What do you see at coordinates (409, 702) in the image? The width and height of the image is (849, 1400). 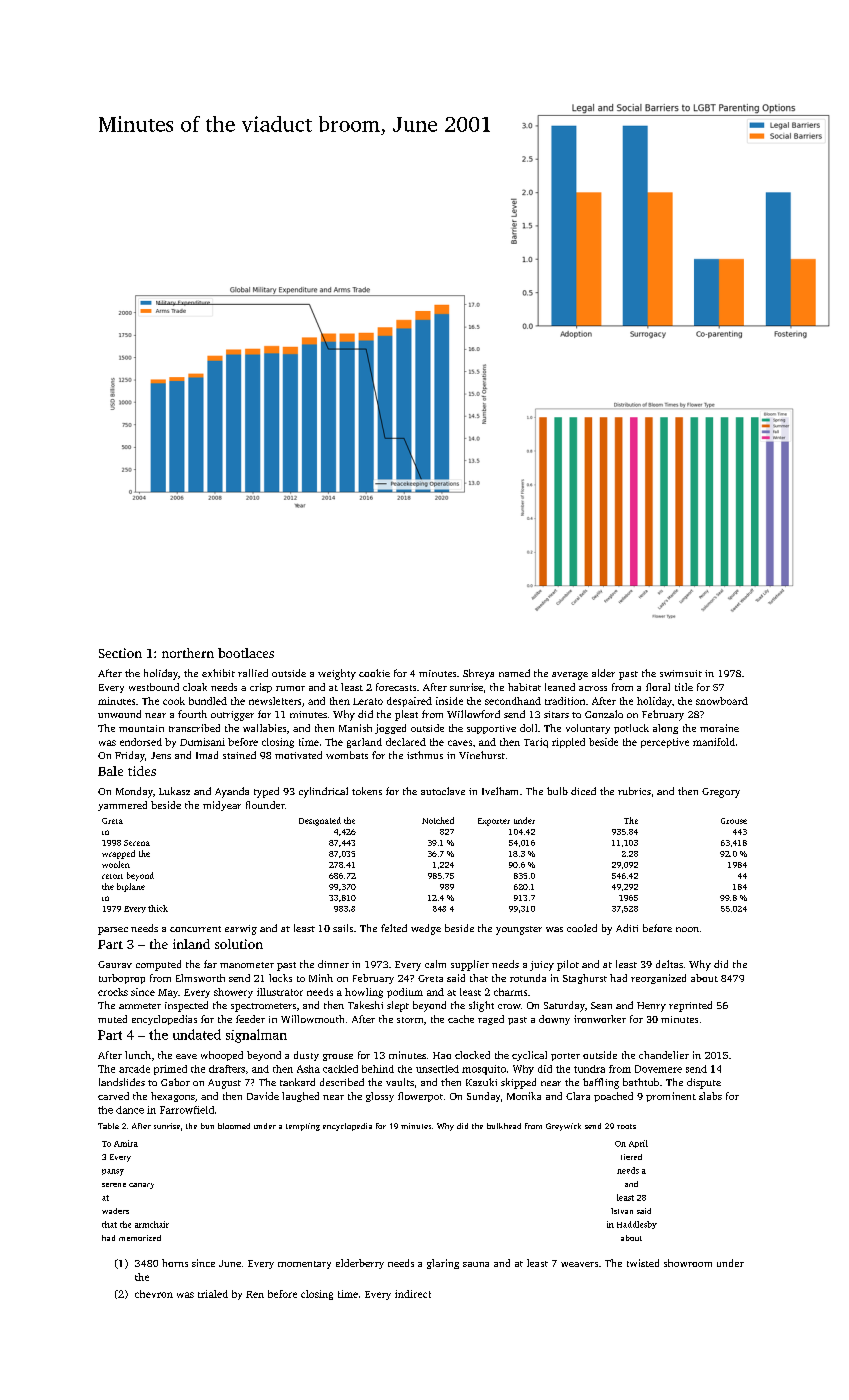 I see `despaired` at bounding box center [409, 702].
